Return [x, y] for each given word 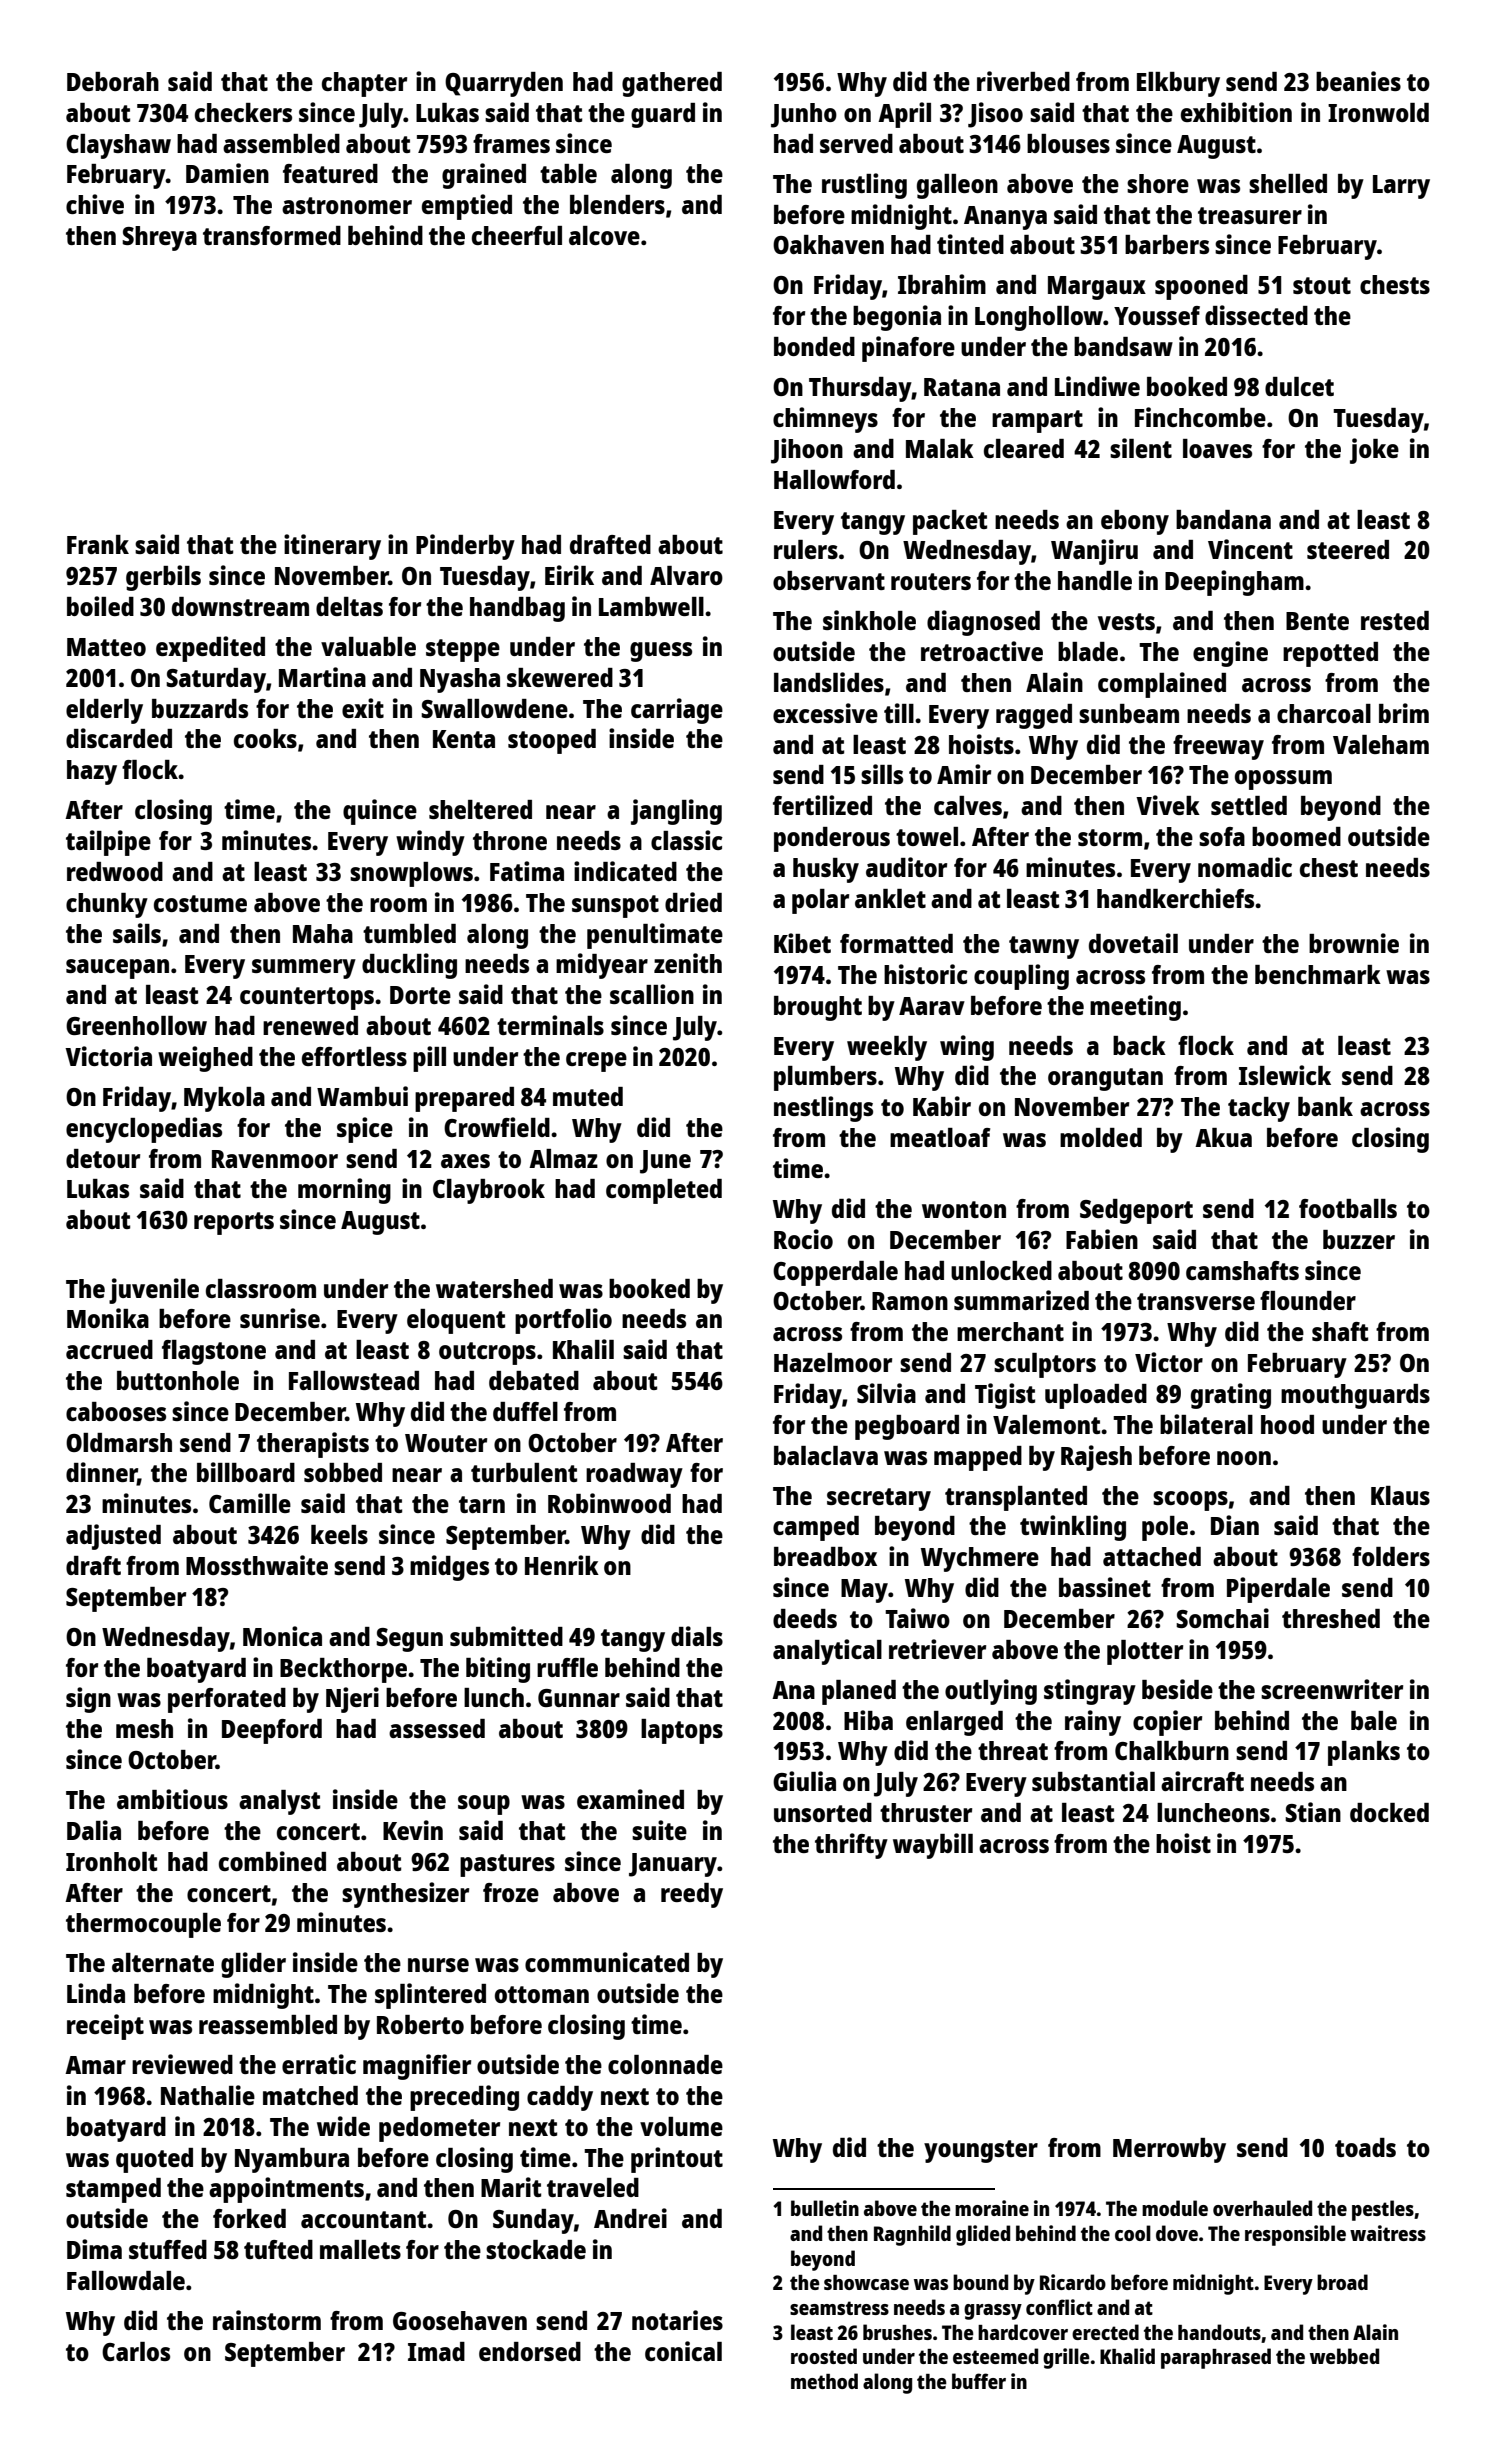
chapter [364, 84]
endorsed [530, 2351]
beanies [1358, 81]
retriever [937, 1649]
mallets [360, 2249]
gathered [672, 84]
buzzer [1359, 1239]
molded [1101, 1137]
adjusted [113, 1537]
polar [820, 901]
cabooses [116, 1411]
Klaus [1400, 1495]
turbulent [524, 1472]
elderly [104, 711]
